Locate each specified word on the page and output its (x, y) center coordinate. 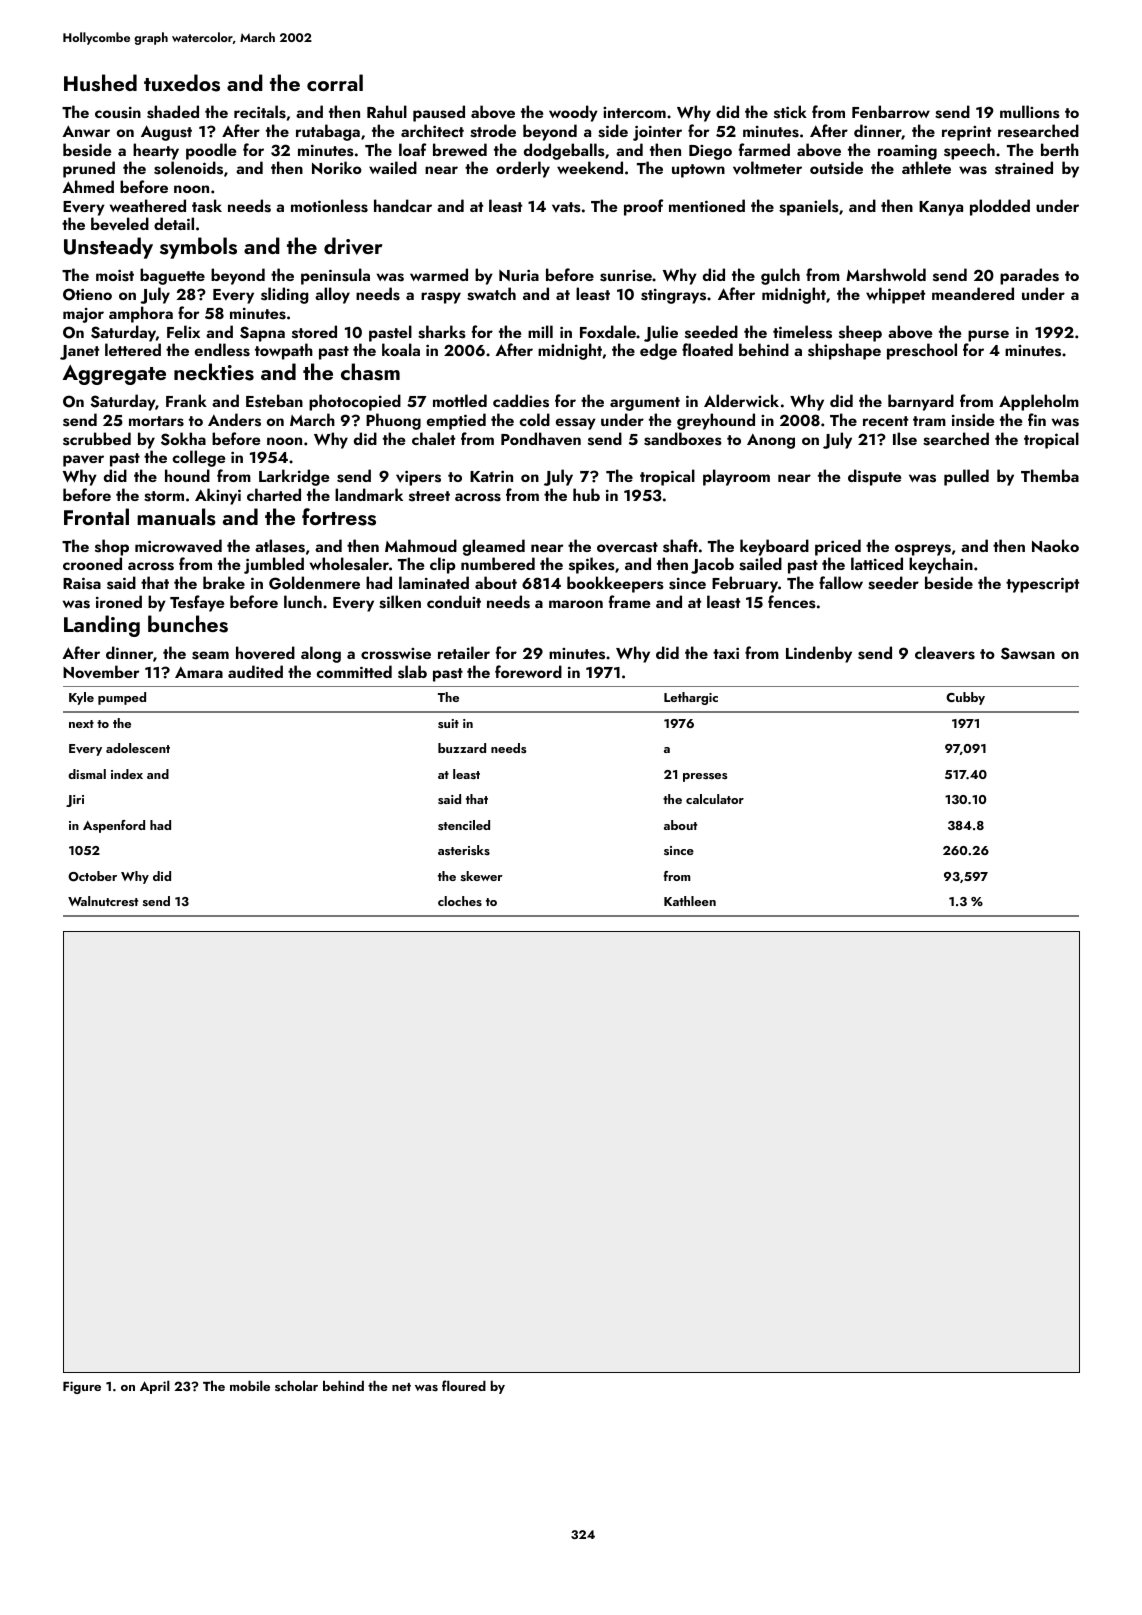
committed (354, 671)
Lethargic (691, 698)
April (155, 1387)
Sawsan (1028, 653)
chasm (370, 372)
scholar (296, 1385)
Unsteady (108, 248)
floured (464, 1385)
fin (1037, 419)
